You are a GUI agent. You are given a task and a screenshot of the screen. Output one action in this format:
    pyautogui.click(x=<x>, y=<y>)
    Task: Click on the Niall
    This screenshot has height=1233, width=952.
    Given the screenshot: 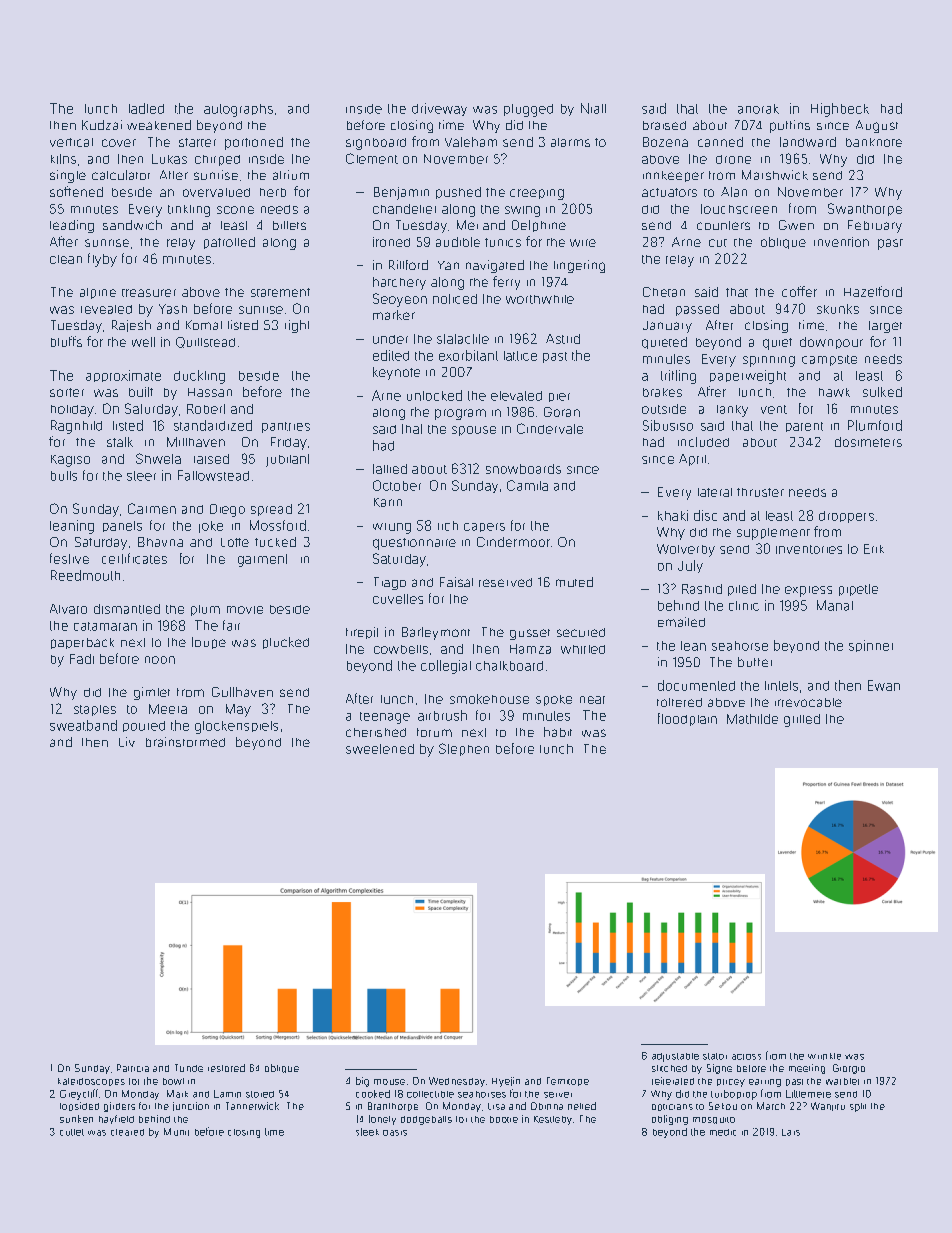 What is the action you would take?
    pyautogui.click(x=593, y=108)
